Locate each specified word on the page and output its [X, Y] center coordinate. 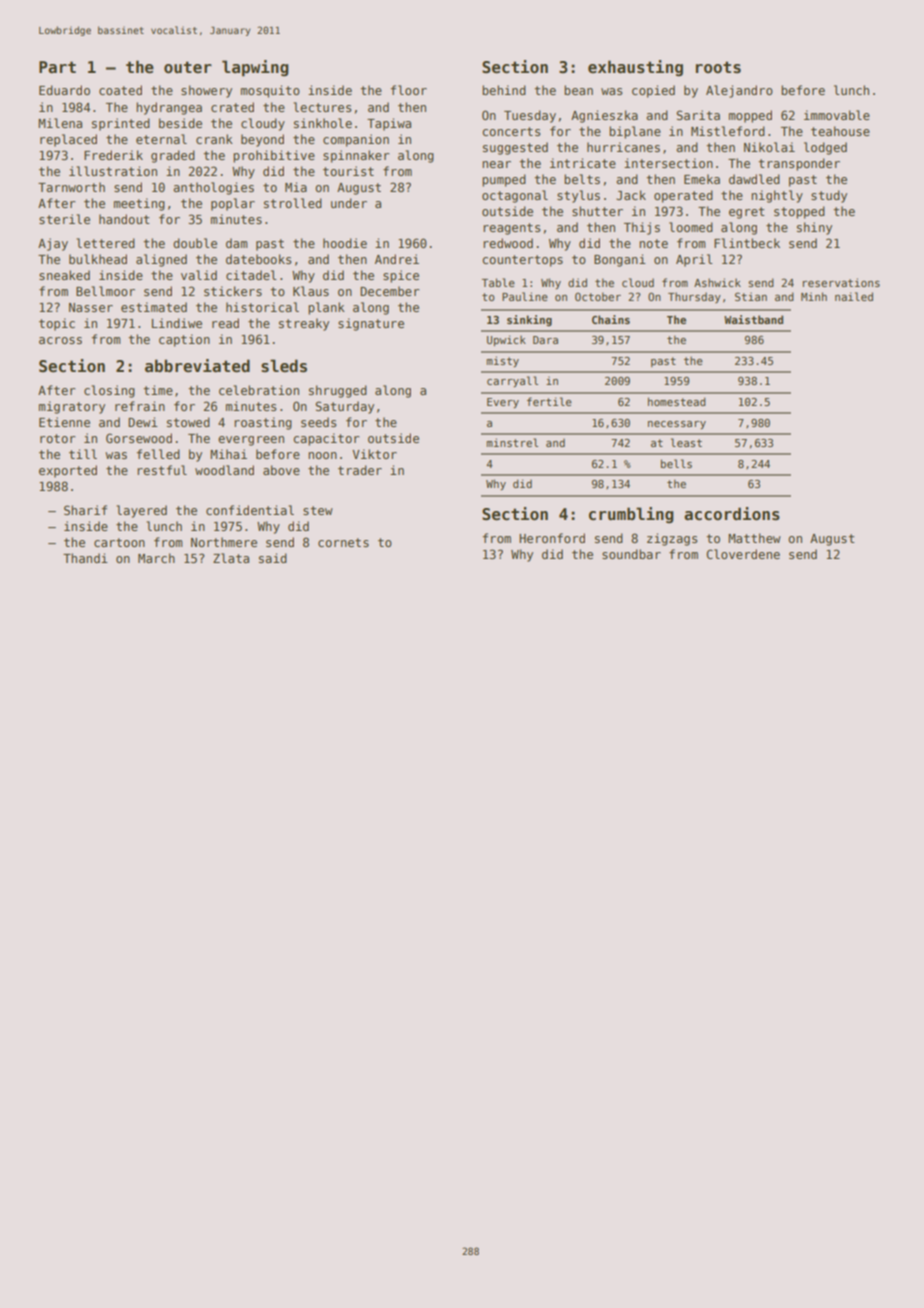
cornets [343, 542]
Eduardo [64, 90]
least [686, 442]
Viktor [374, 454]
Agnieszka [604, 116]
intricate [583, 163]
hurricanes [623, 147]
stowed [188, 422]
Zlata [231, 558]
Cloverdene [743, 554]
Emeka [702, 179]
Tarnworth [71, 187]
